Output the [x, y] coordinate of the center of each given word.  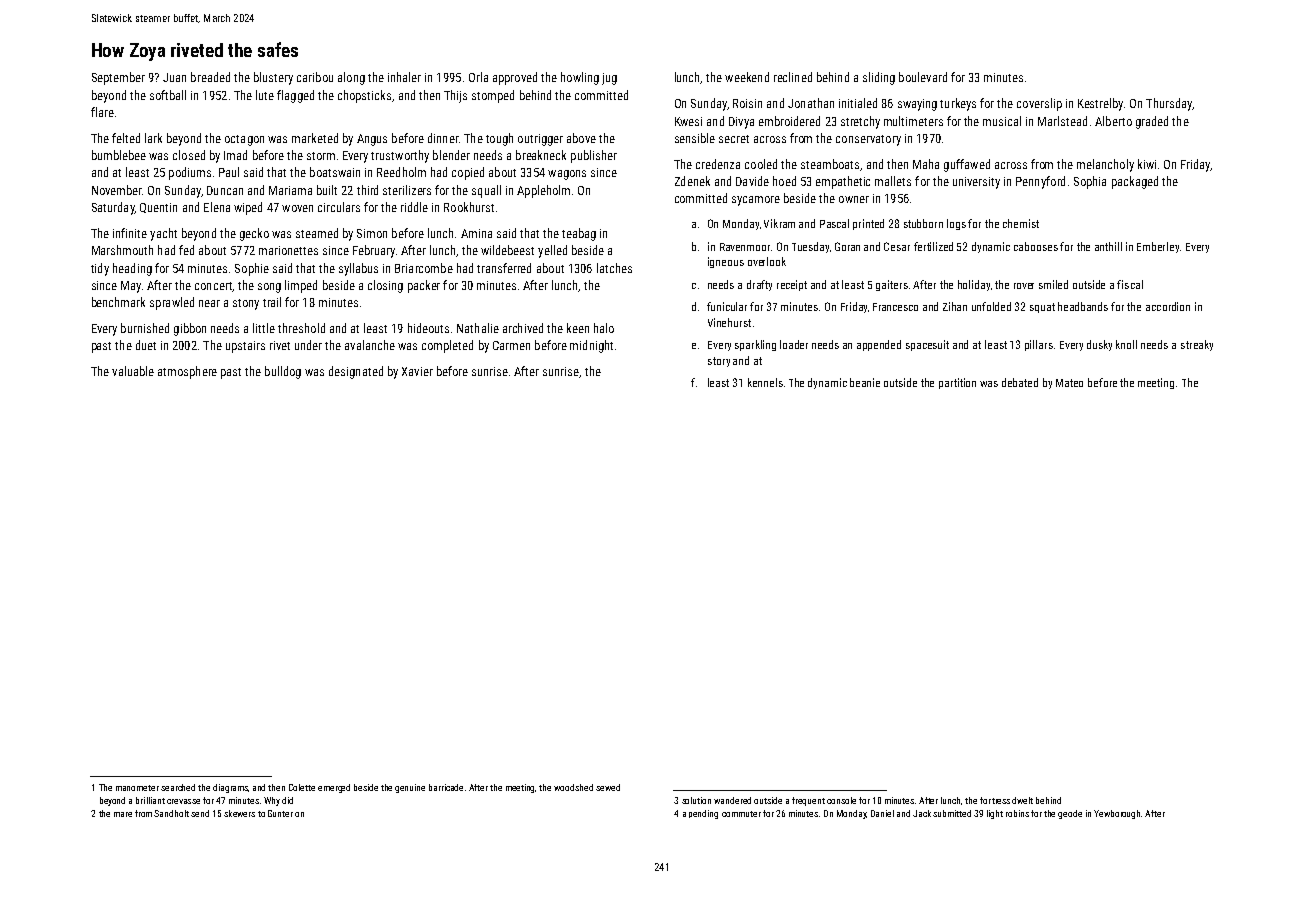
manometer [137, 788]
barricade [446, 787]
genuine [410, 788]
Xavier [417, 371]
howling [580, 78]
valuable [133, 371]
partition [957, 383]
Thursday [1169, 104]
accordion [1168, 306]
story [719, 362]
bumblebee [119, 155]
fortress [995, 800]
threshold [301, 328]
